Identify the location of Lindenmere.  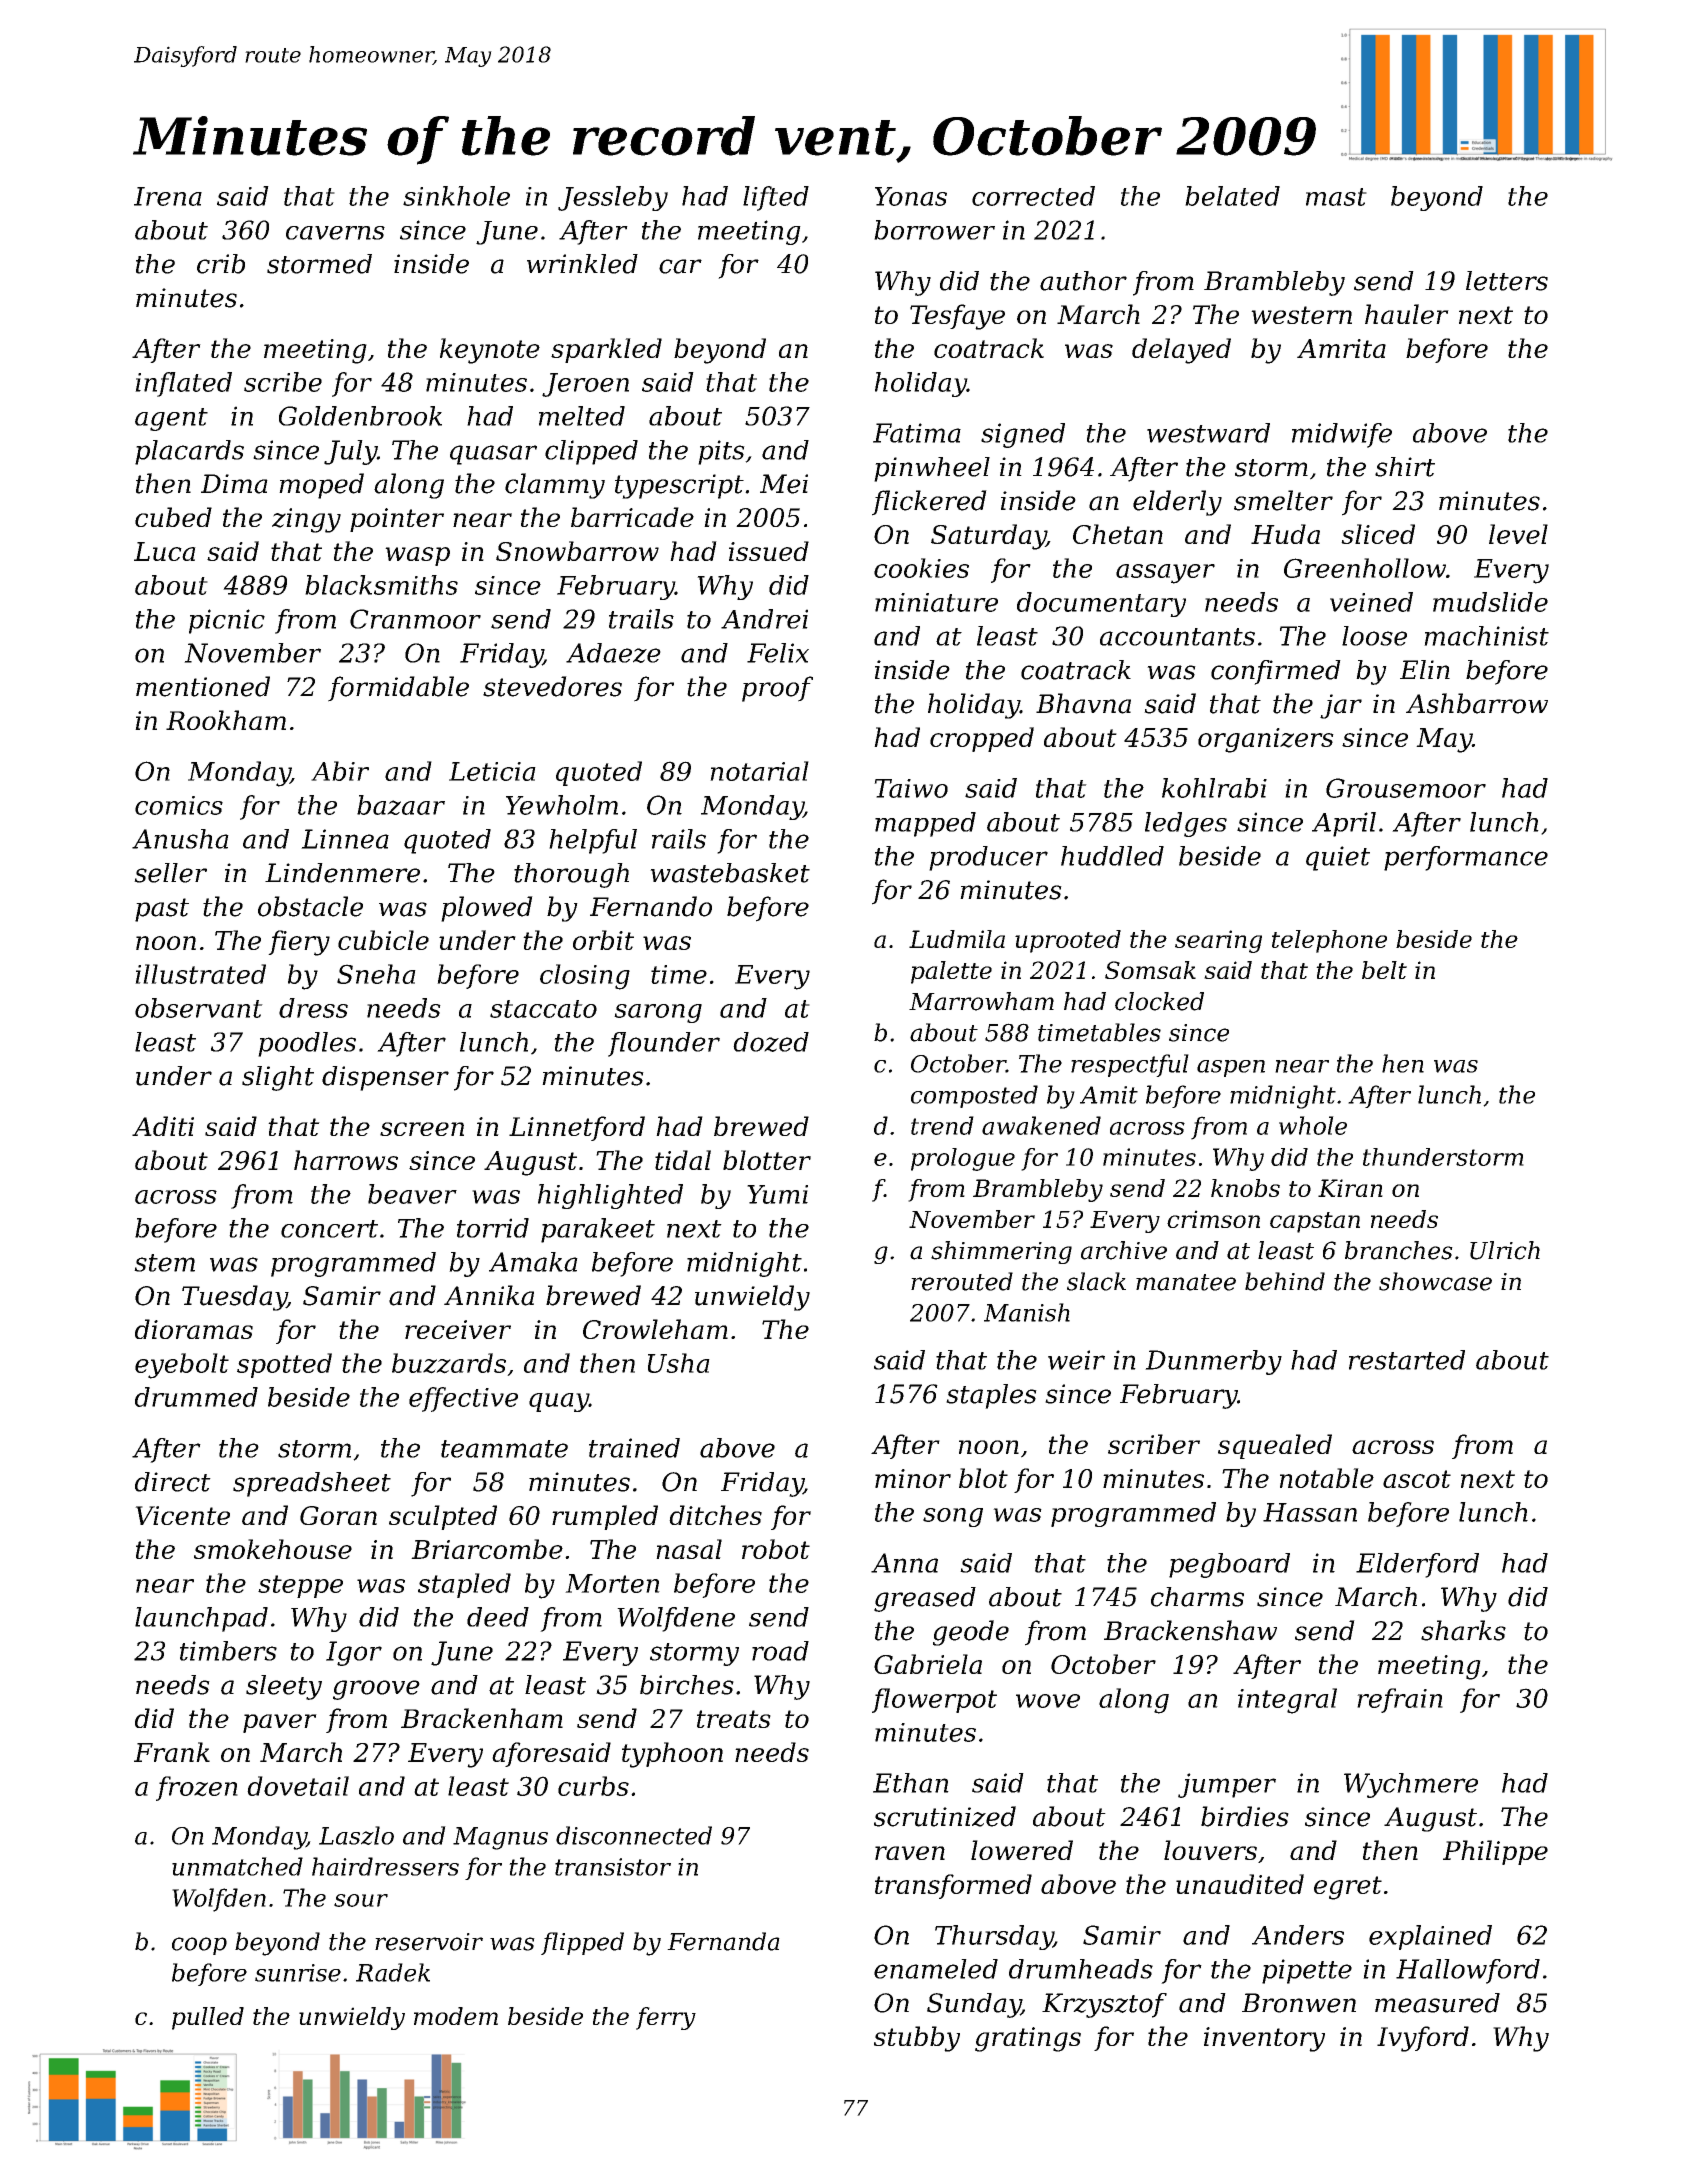
(342, 873).
